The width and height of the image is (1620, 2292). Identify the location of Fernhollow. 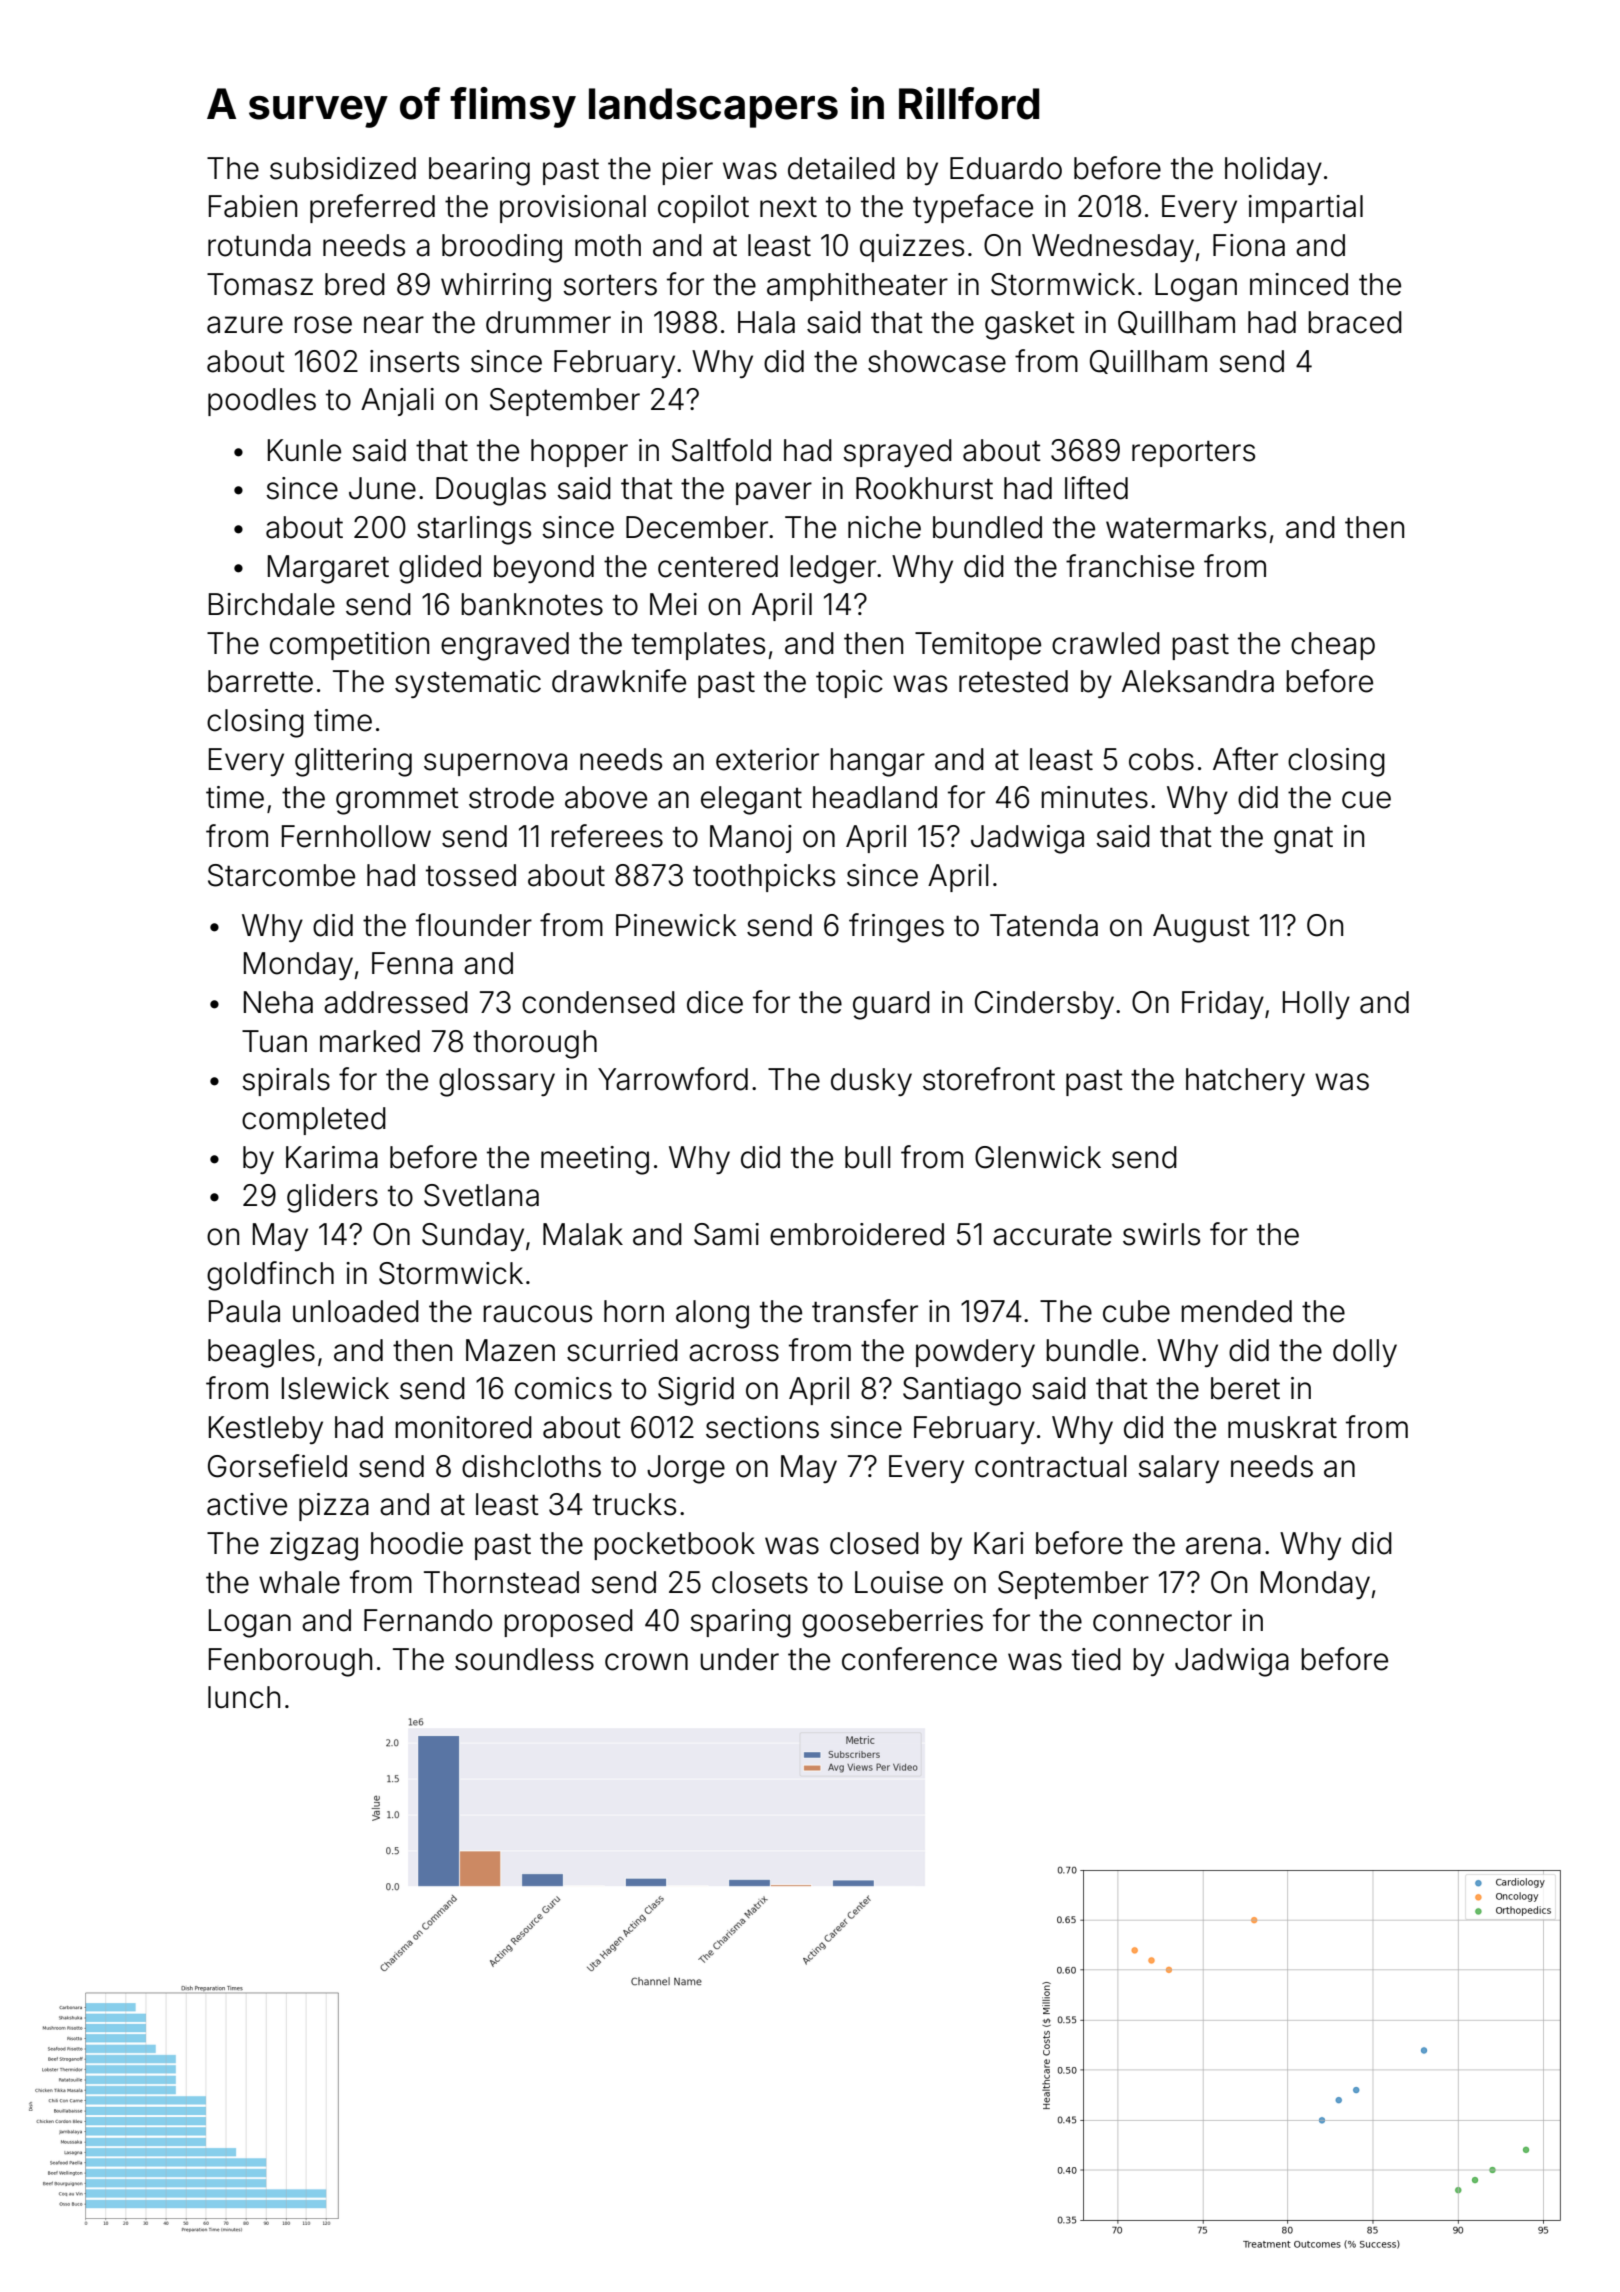
(356, 836).
